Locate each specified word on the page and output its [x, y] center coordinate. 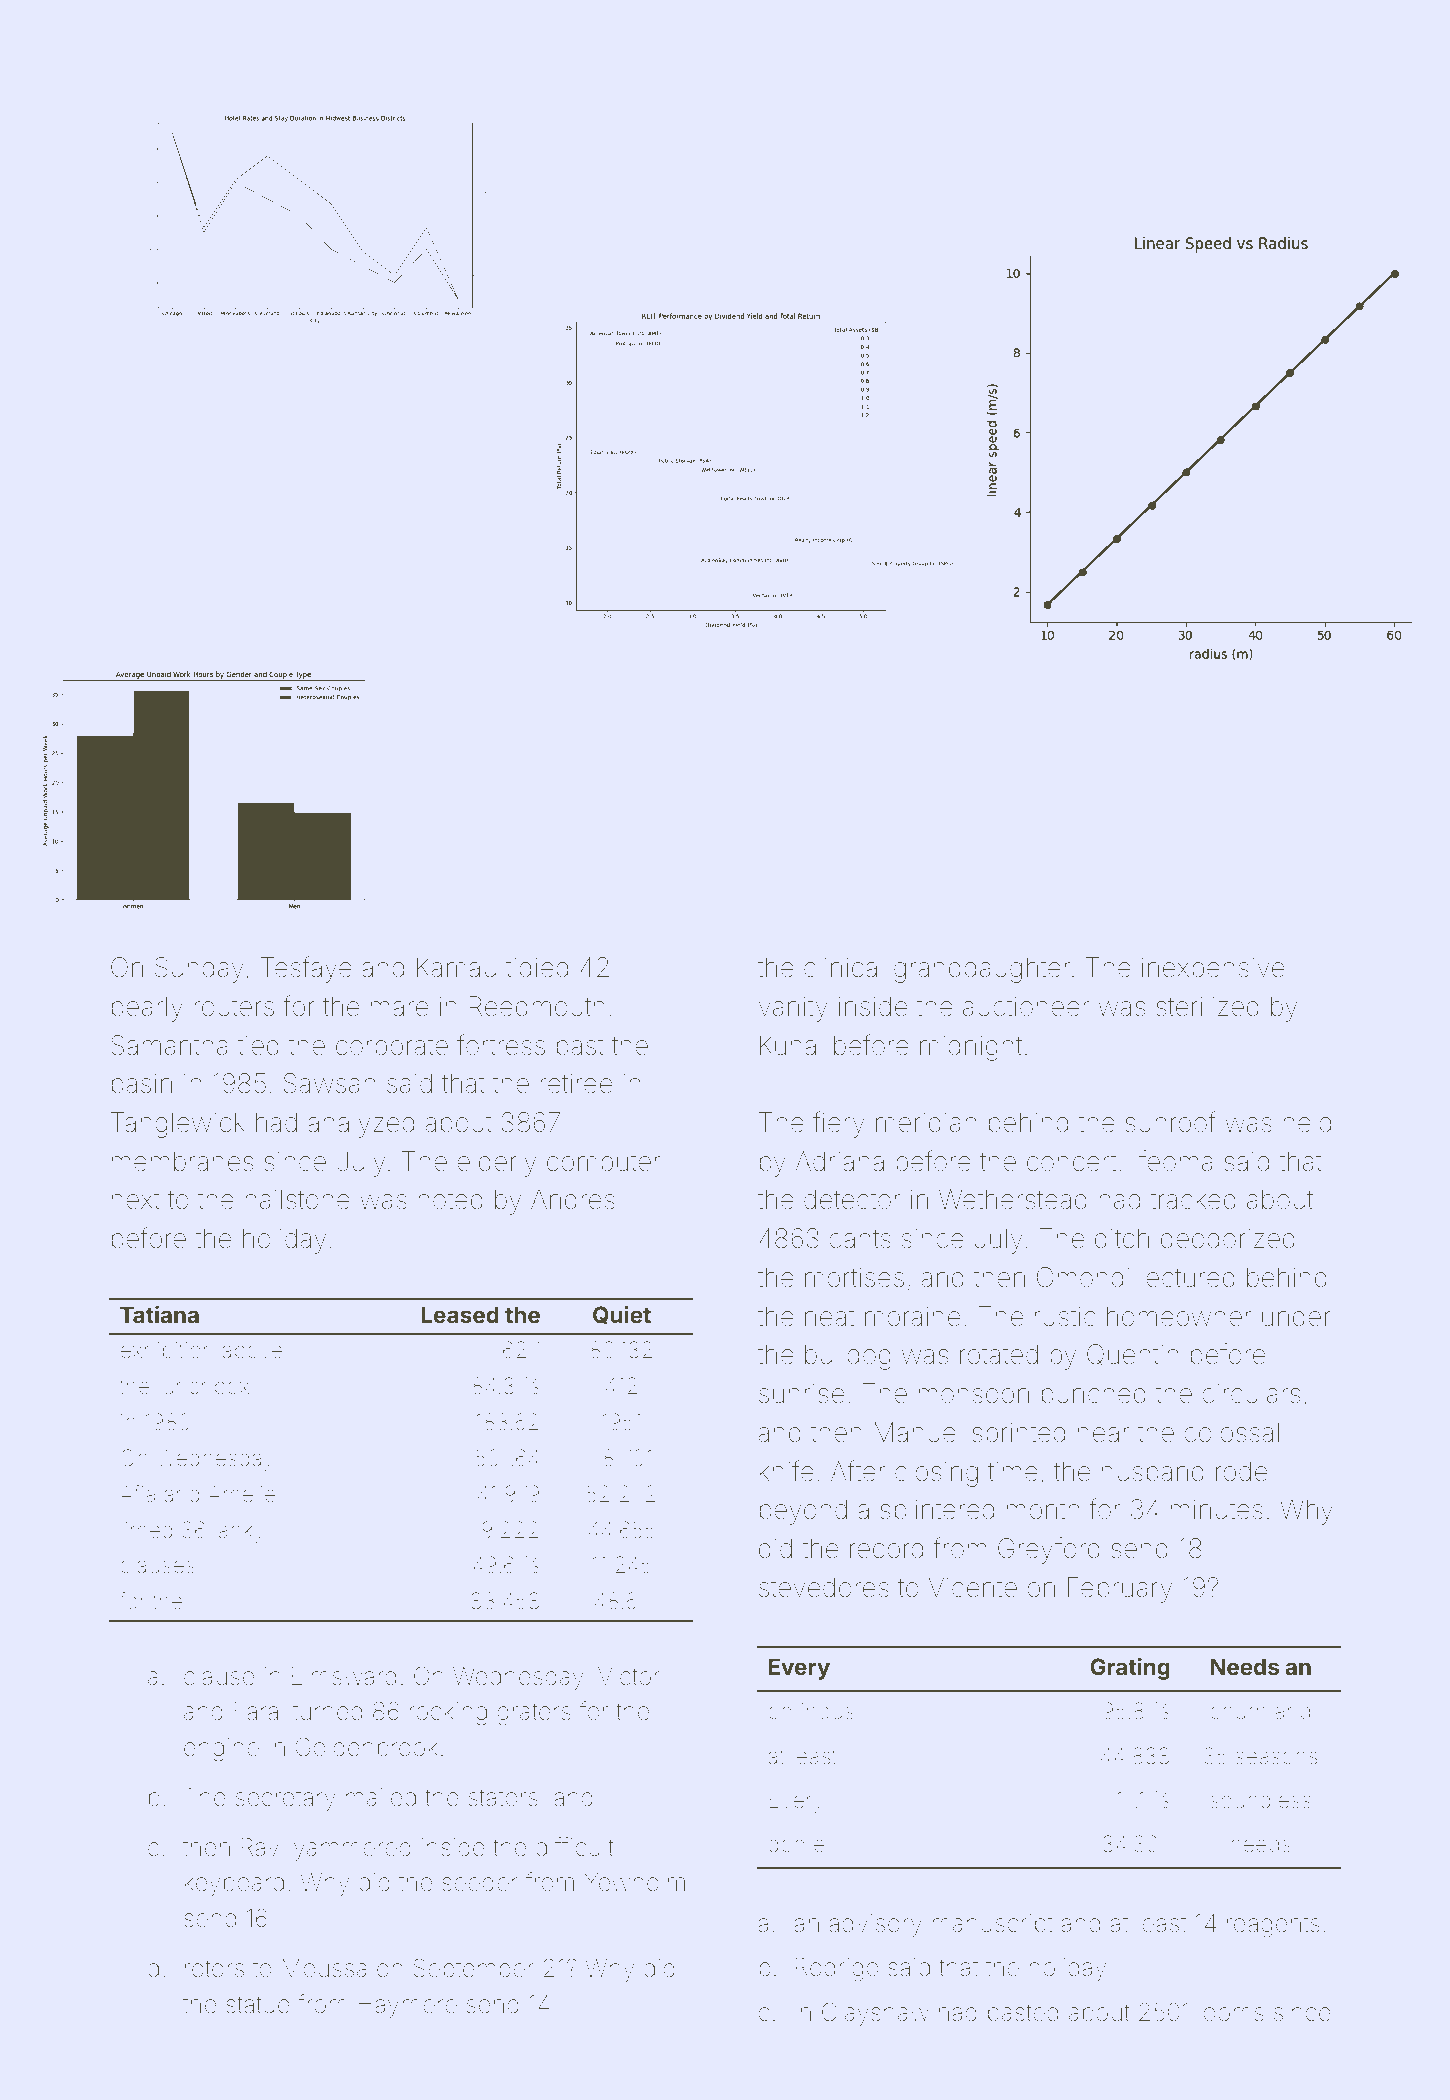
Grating [1130, 1669]
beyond [803, 1512]
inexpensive [1213, 969]
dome [796, 1844]
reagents [1273, 1926]
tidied [537, 967]
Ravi [262, 1847]
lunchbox [204, 1386]
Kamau [456, 967]
